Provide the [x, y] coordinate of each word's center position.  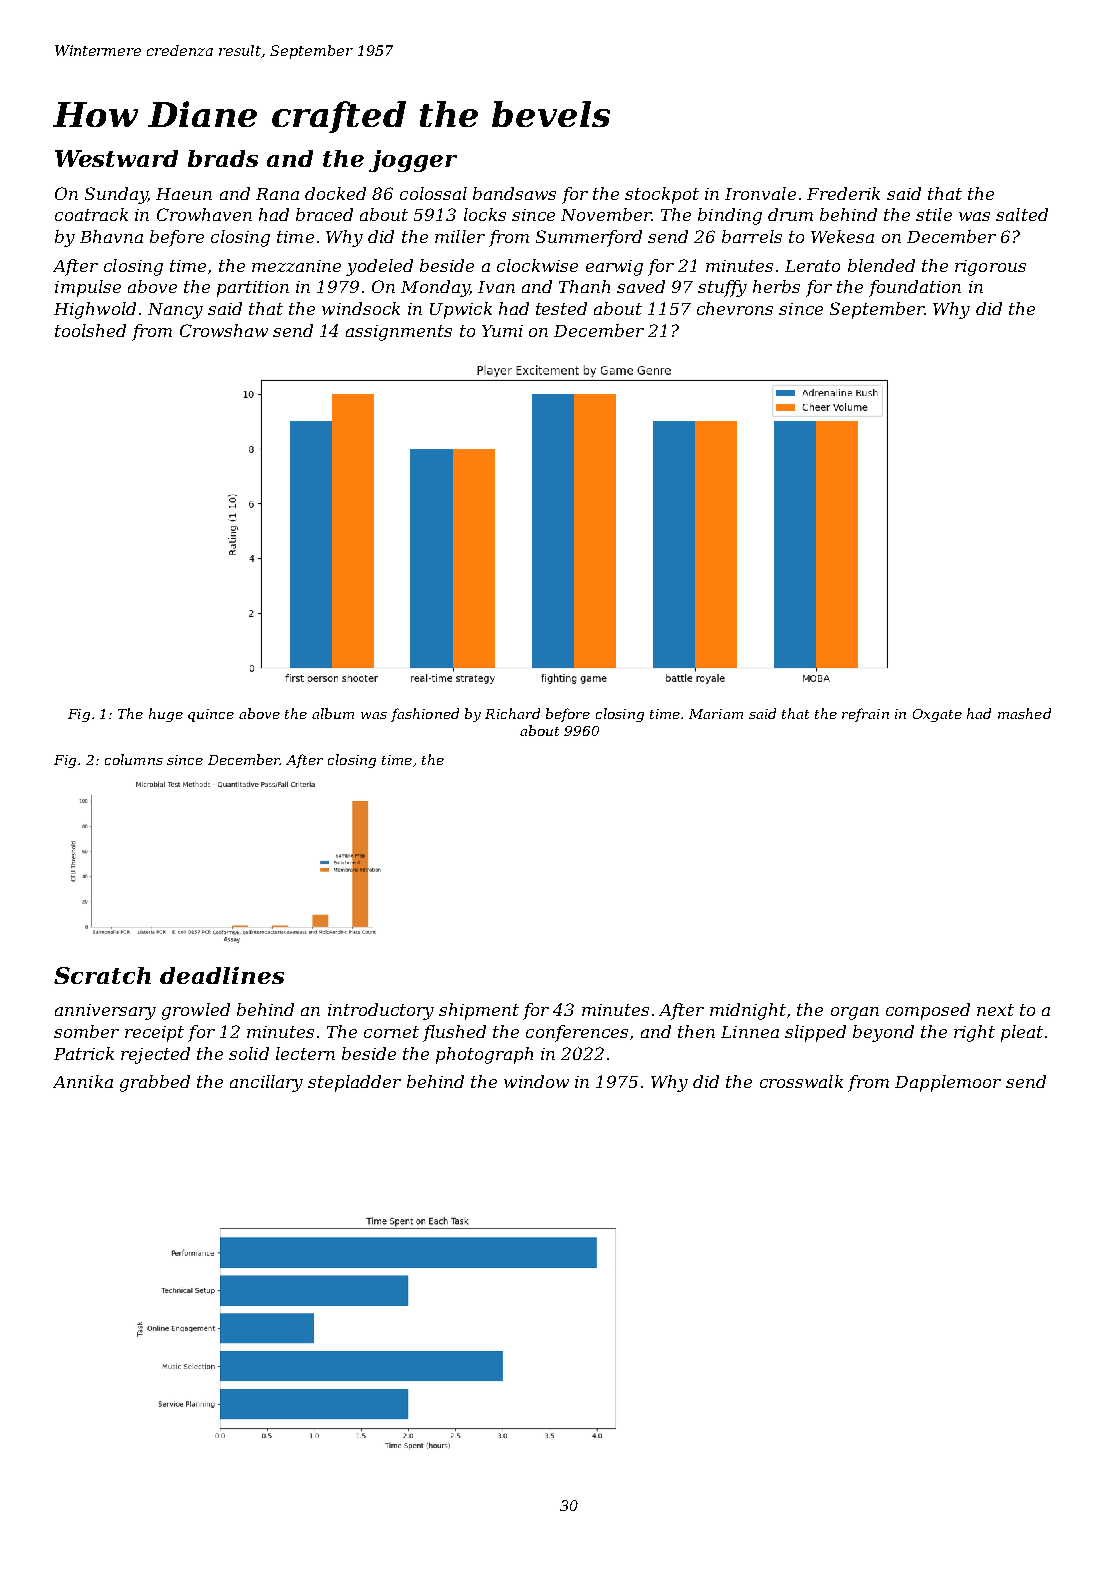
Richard [512, 713]
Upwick [461, 310]
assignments [399, 333]
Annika [83, 1081]
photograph [484, 1055]
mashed [1024, 713]
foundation [915, 288]
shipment [479, 1011]
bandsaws [514, 193]
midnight [748, 1011]
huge [166, 715]
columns [134, 759]
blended [881, 265]
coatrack [91, 214]
